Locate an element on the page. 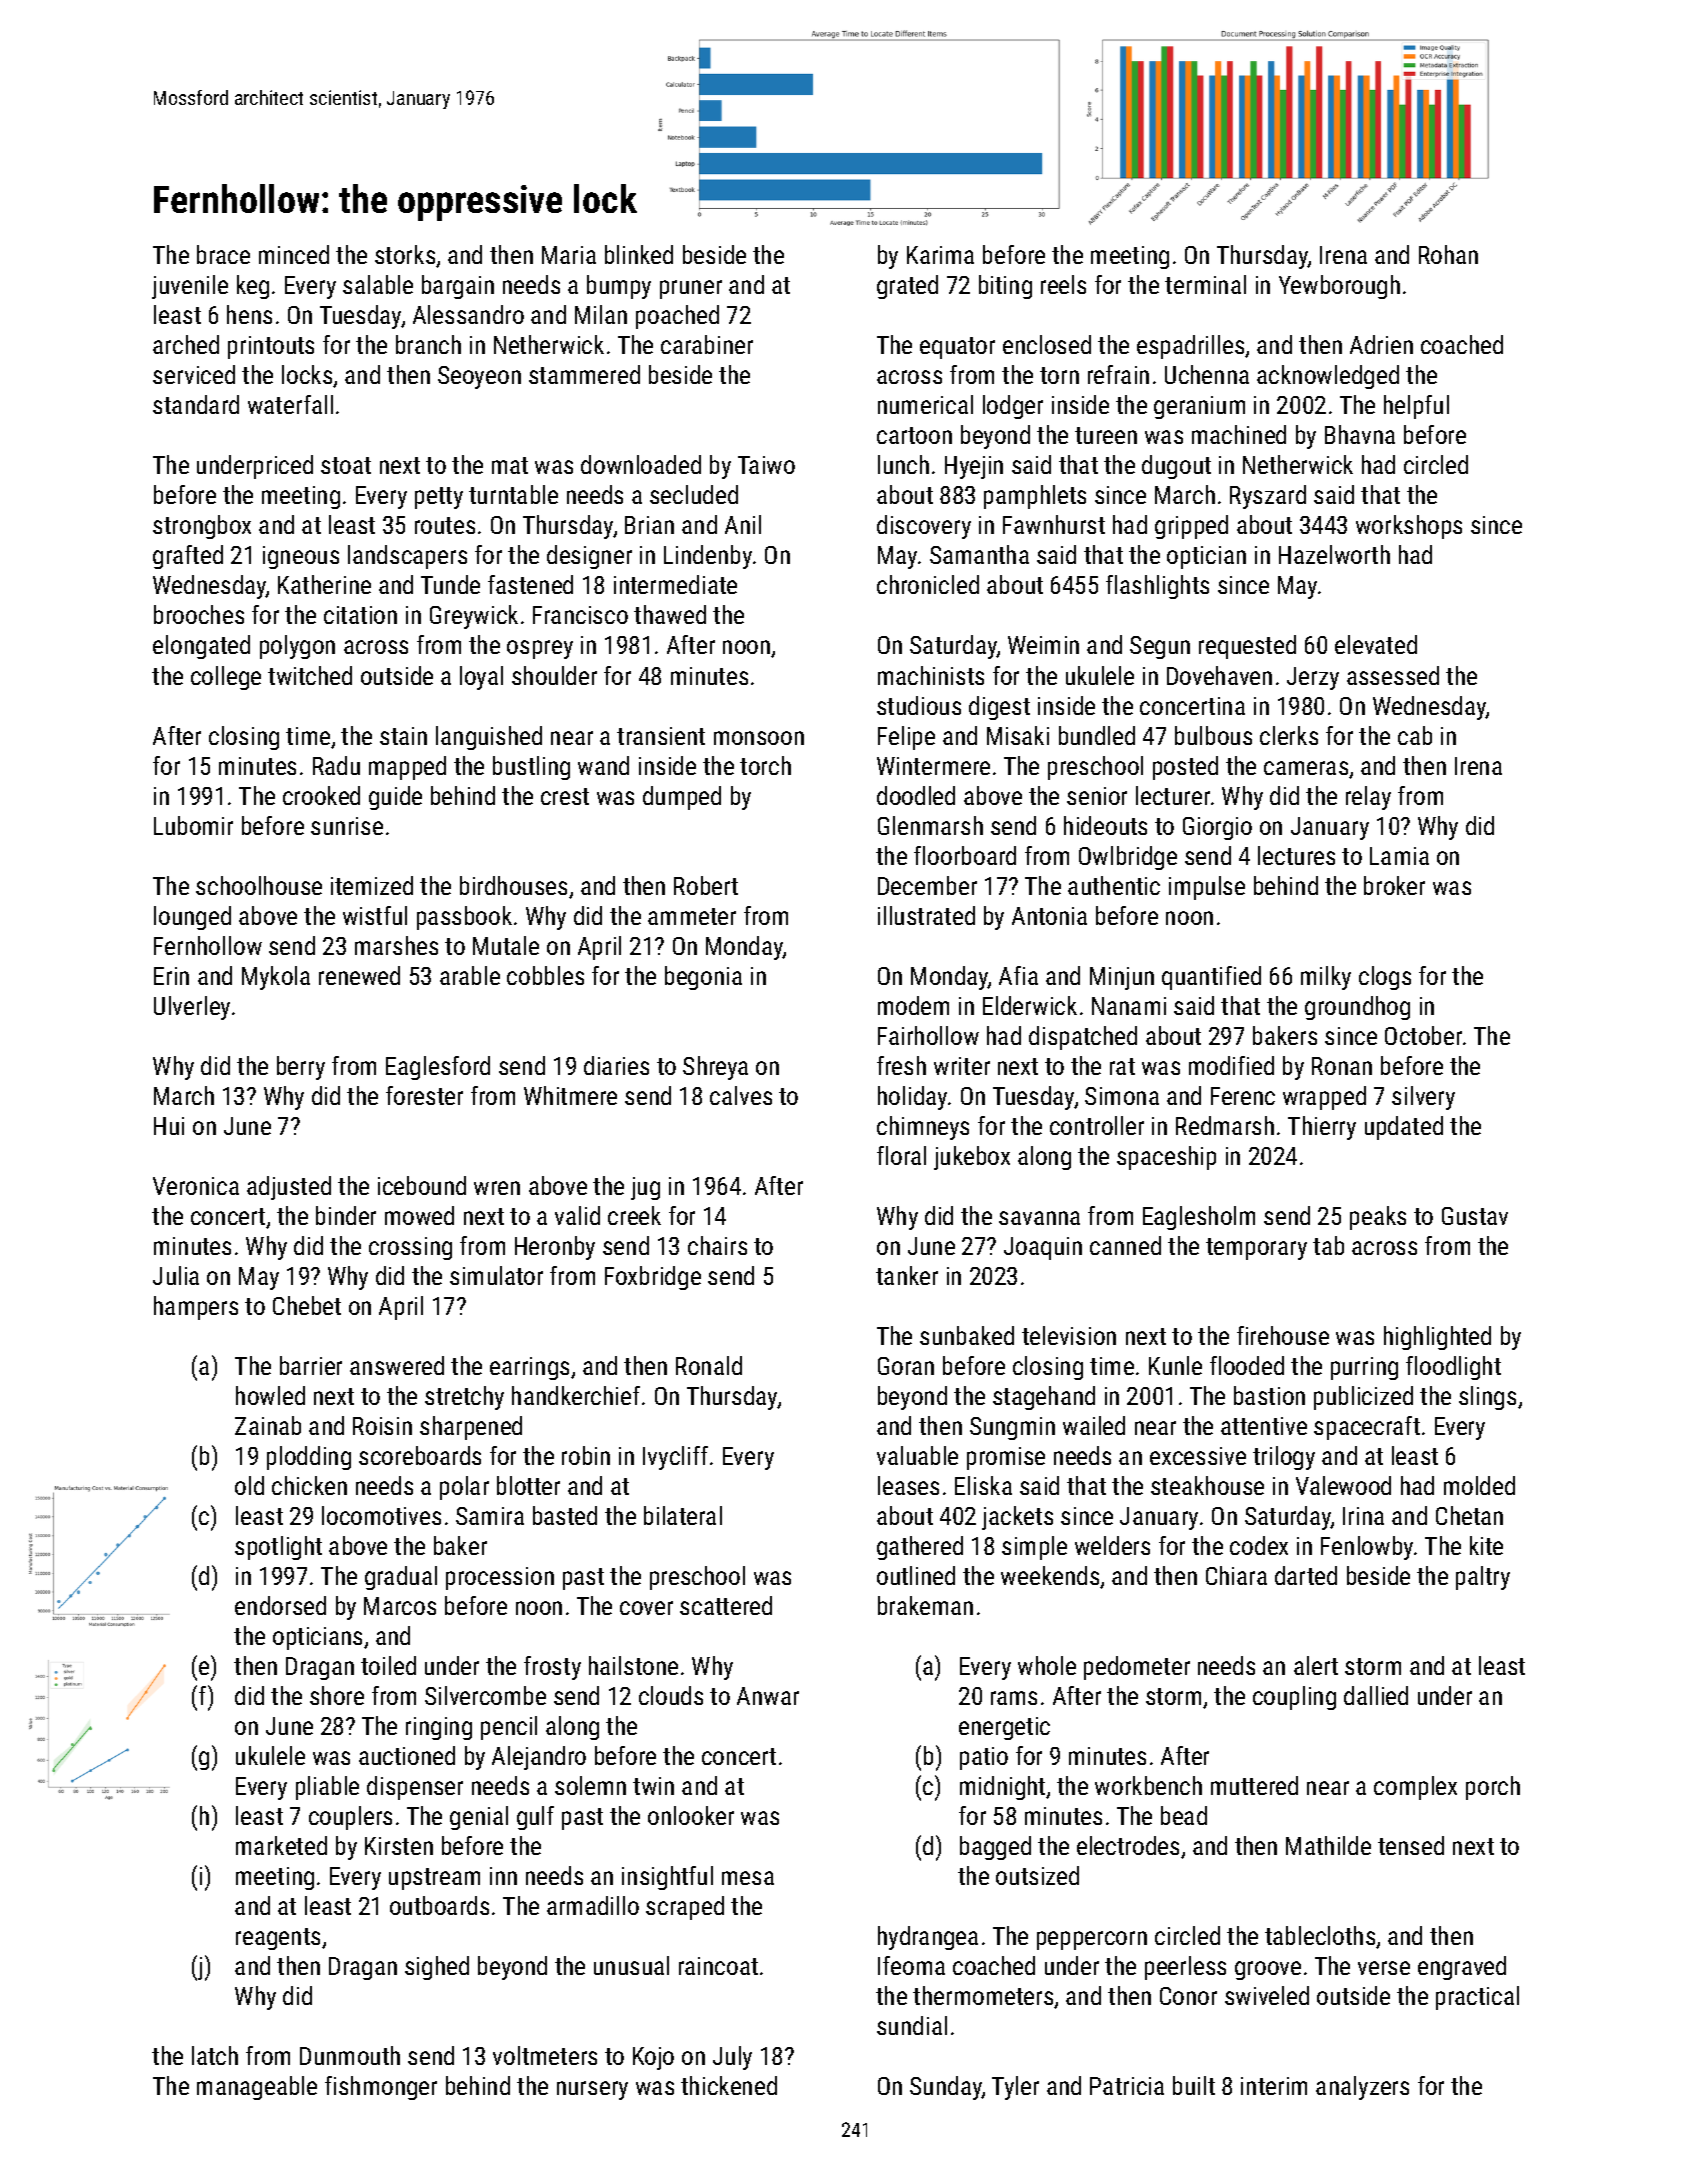 This document has height=2178, width=1683. groundhog is located at coordinates (1357, 1008).
